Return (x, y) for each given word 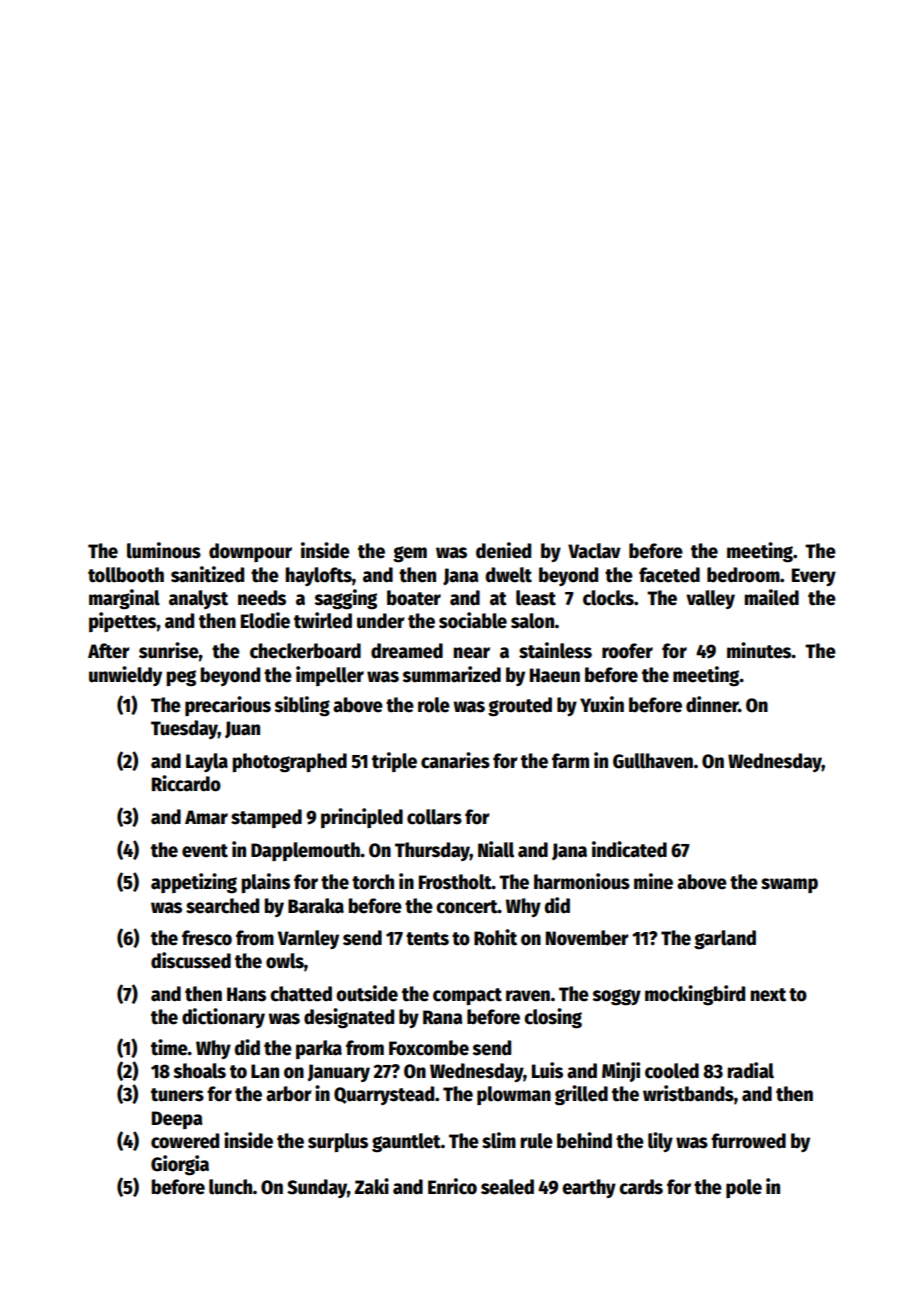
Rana (443, 1017)
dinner (712, 704)
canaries (455, 760)
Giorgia (180, 1165)
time (169, 1047)
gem (410, 554)
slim (499, 1140)
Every (814, 577)
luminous (164, 550)
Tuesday (184, 729)
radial (750, 1070)
